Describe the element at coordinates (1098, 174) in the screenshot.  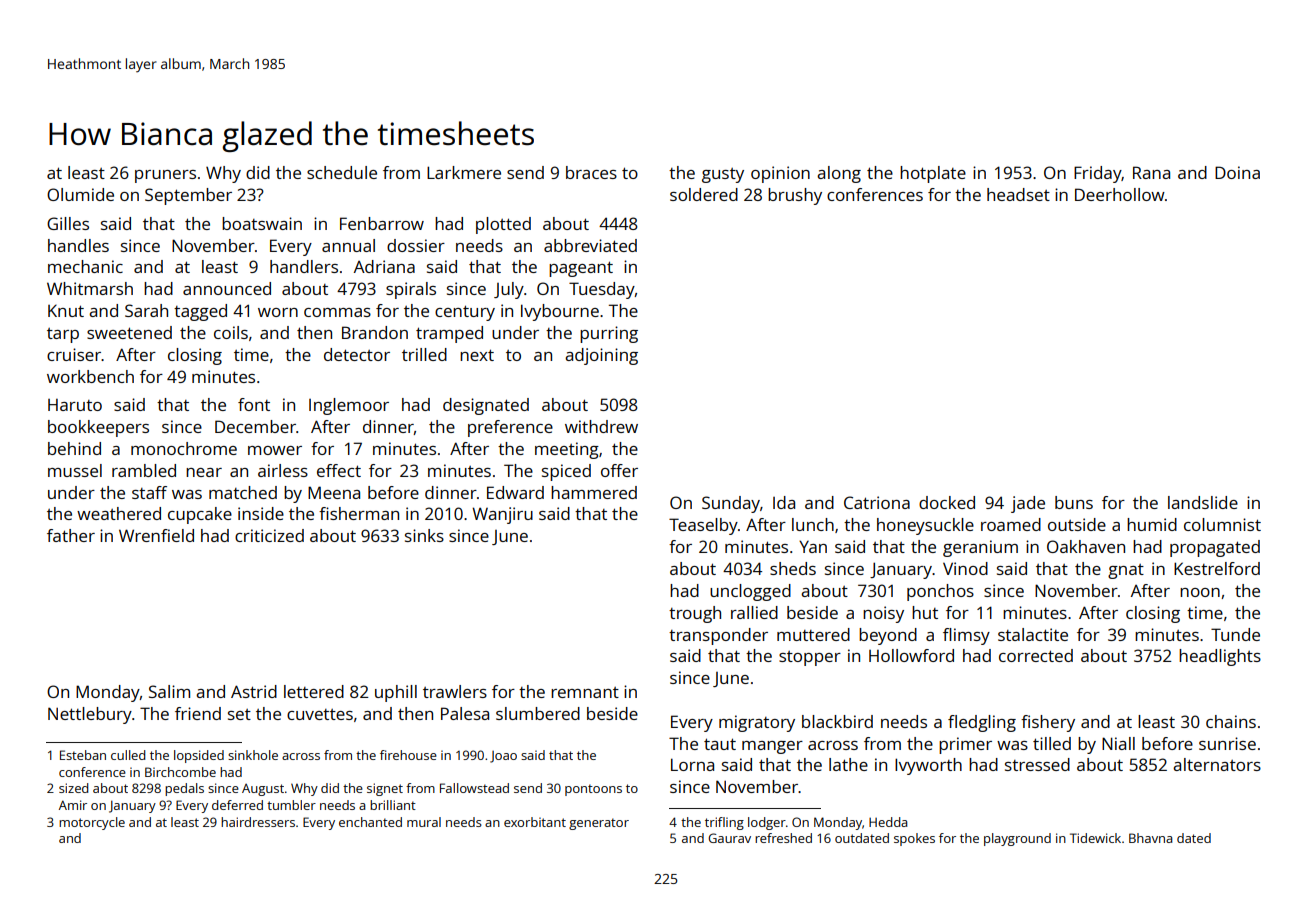
I see `Friday` at that location.
